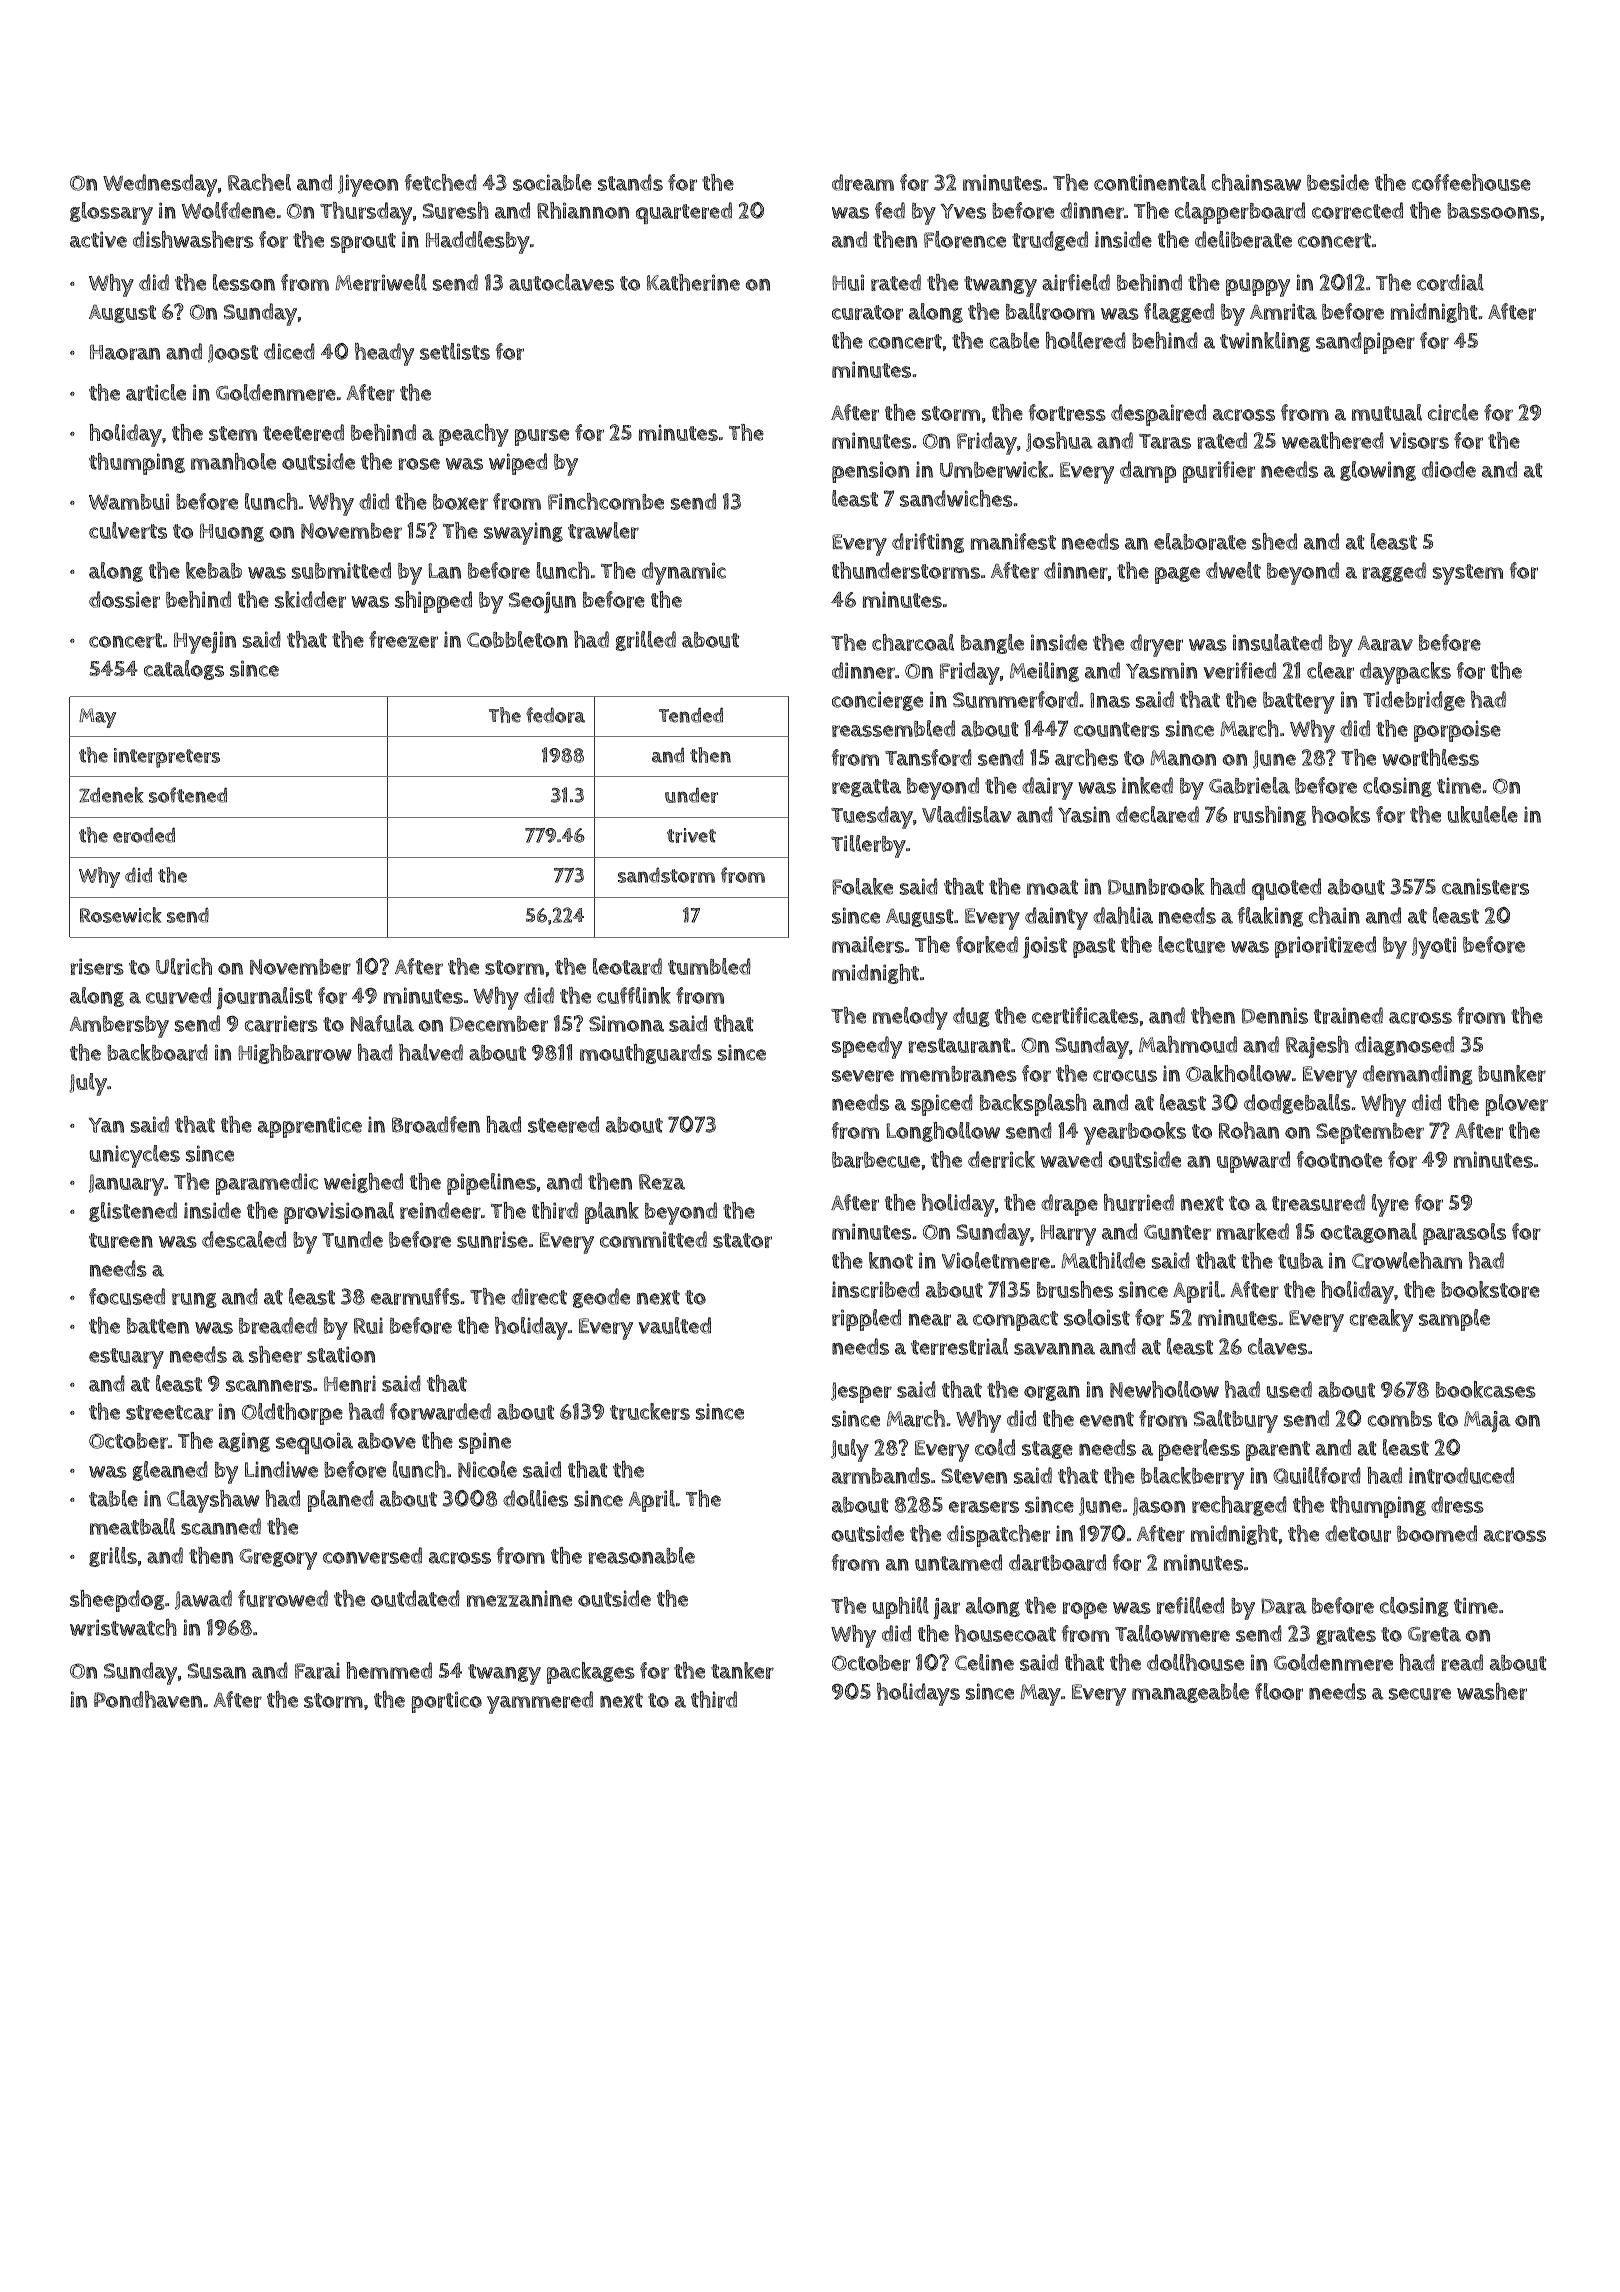  What do you see at coordinates (499, 1024) in the page?
I see `December` at bounding box center [499, 1024].
